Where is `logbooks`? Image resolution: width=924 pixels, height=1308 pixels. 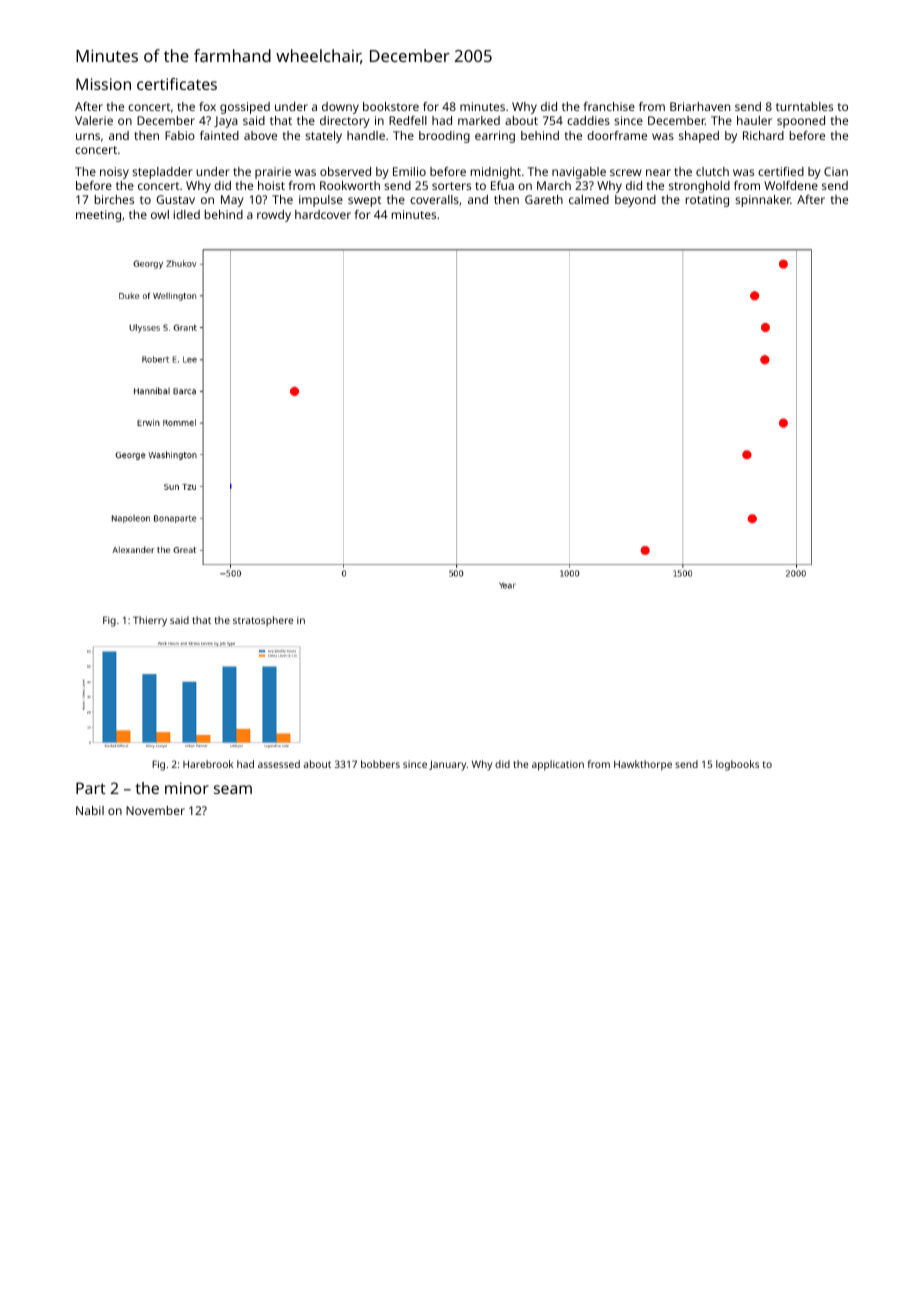
logbooks is located at coordinates (737, 765).
